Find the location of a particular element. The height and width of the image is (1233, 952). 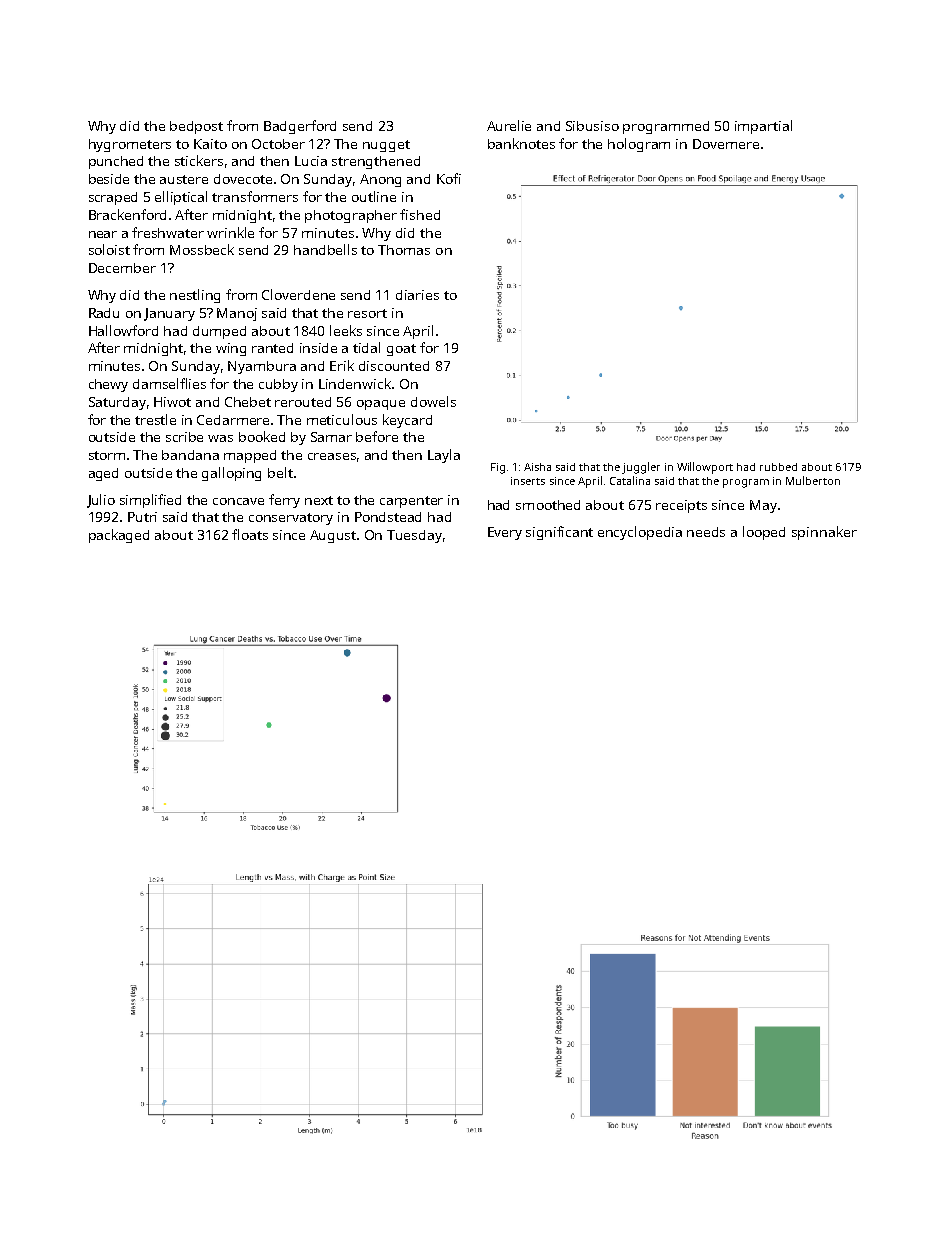

conservatory is located at coordinates (291, 519).
